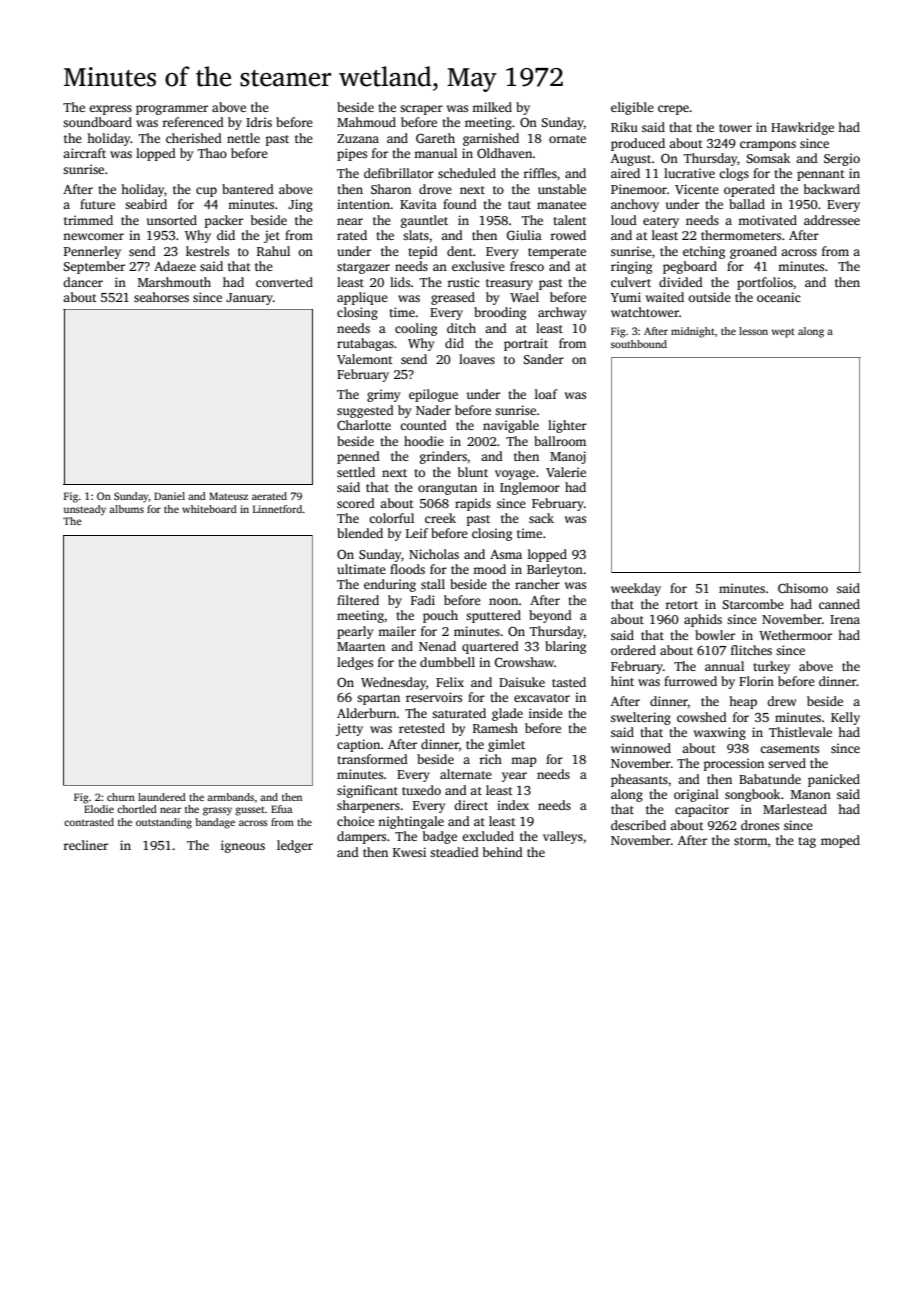  What do you see at coordinates (215, 823) in the page?
I see `bandage` at bounding box center [215, 823].
